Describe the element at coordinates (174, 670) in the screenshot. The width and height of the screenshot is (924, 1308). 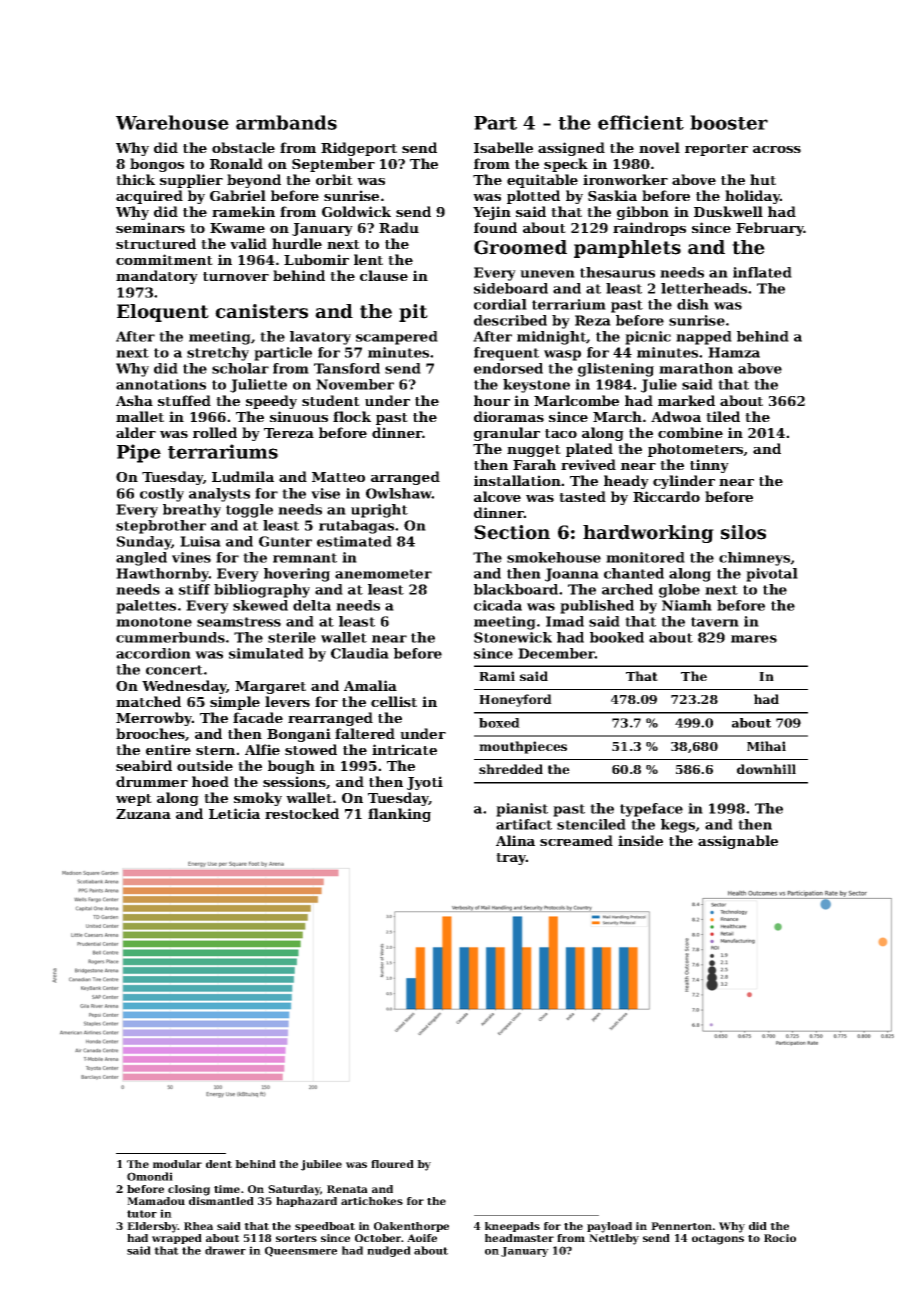
I see `concert` at that location.
